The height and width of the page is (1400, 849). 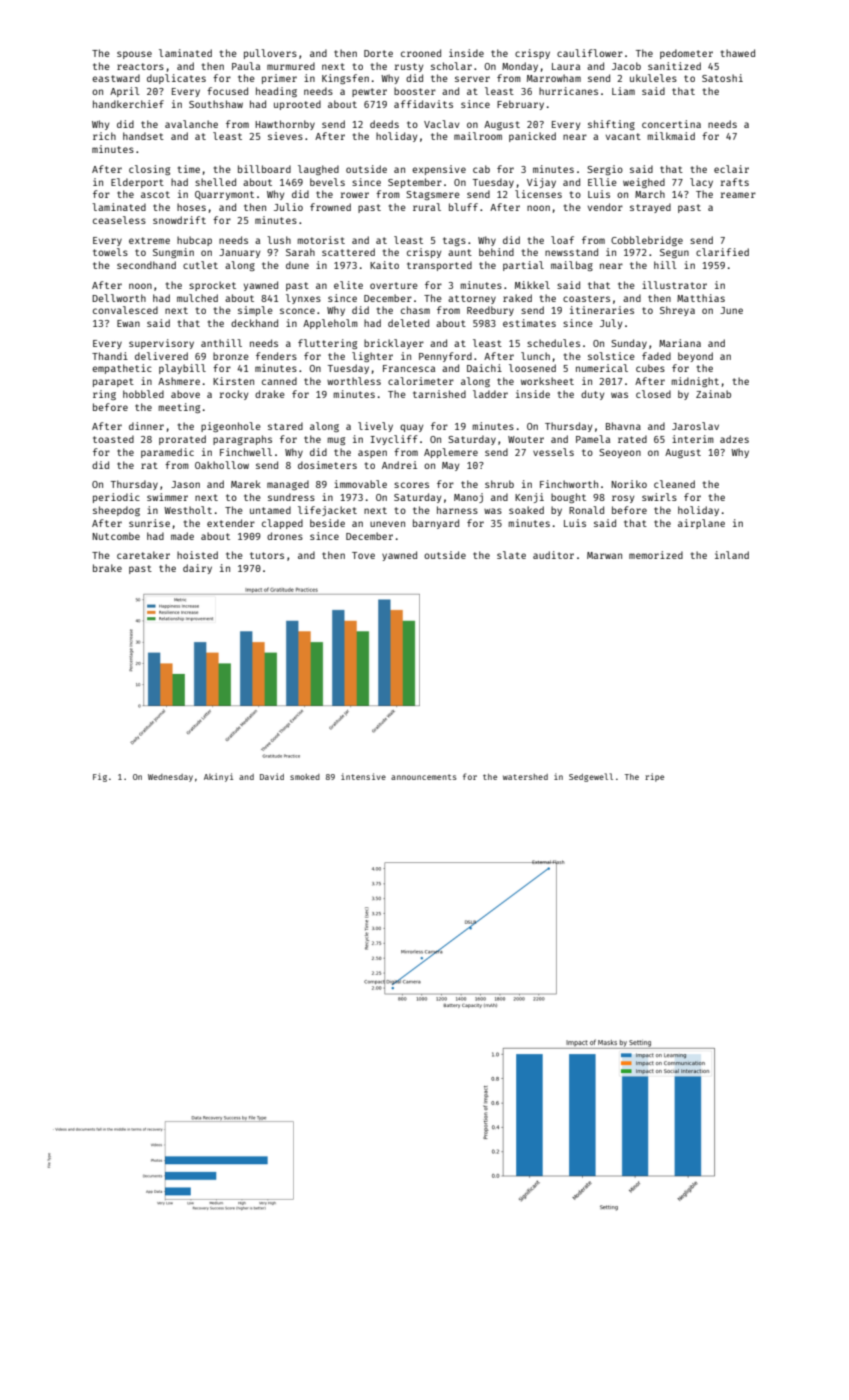 I want to click on Satoshi, so click(x=722, y=78).
